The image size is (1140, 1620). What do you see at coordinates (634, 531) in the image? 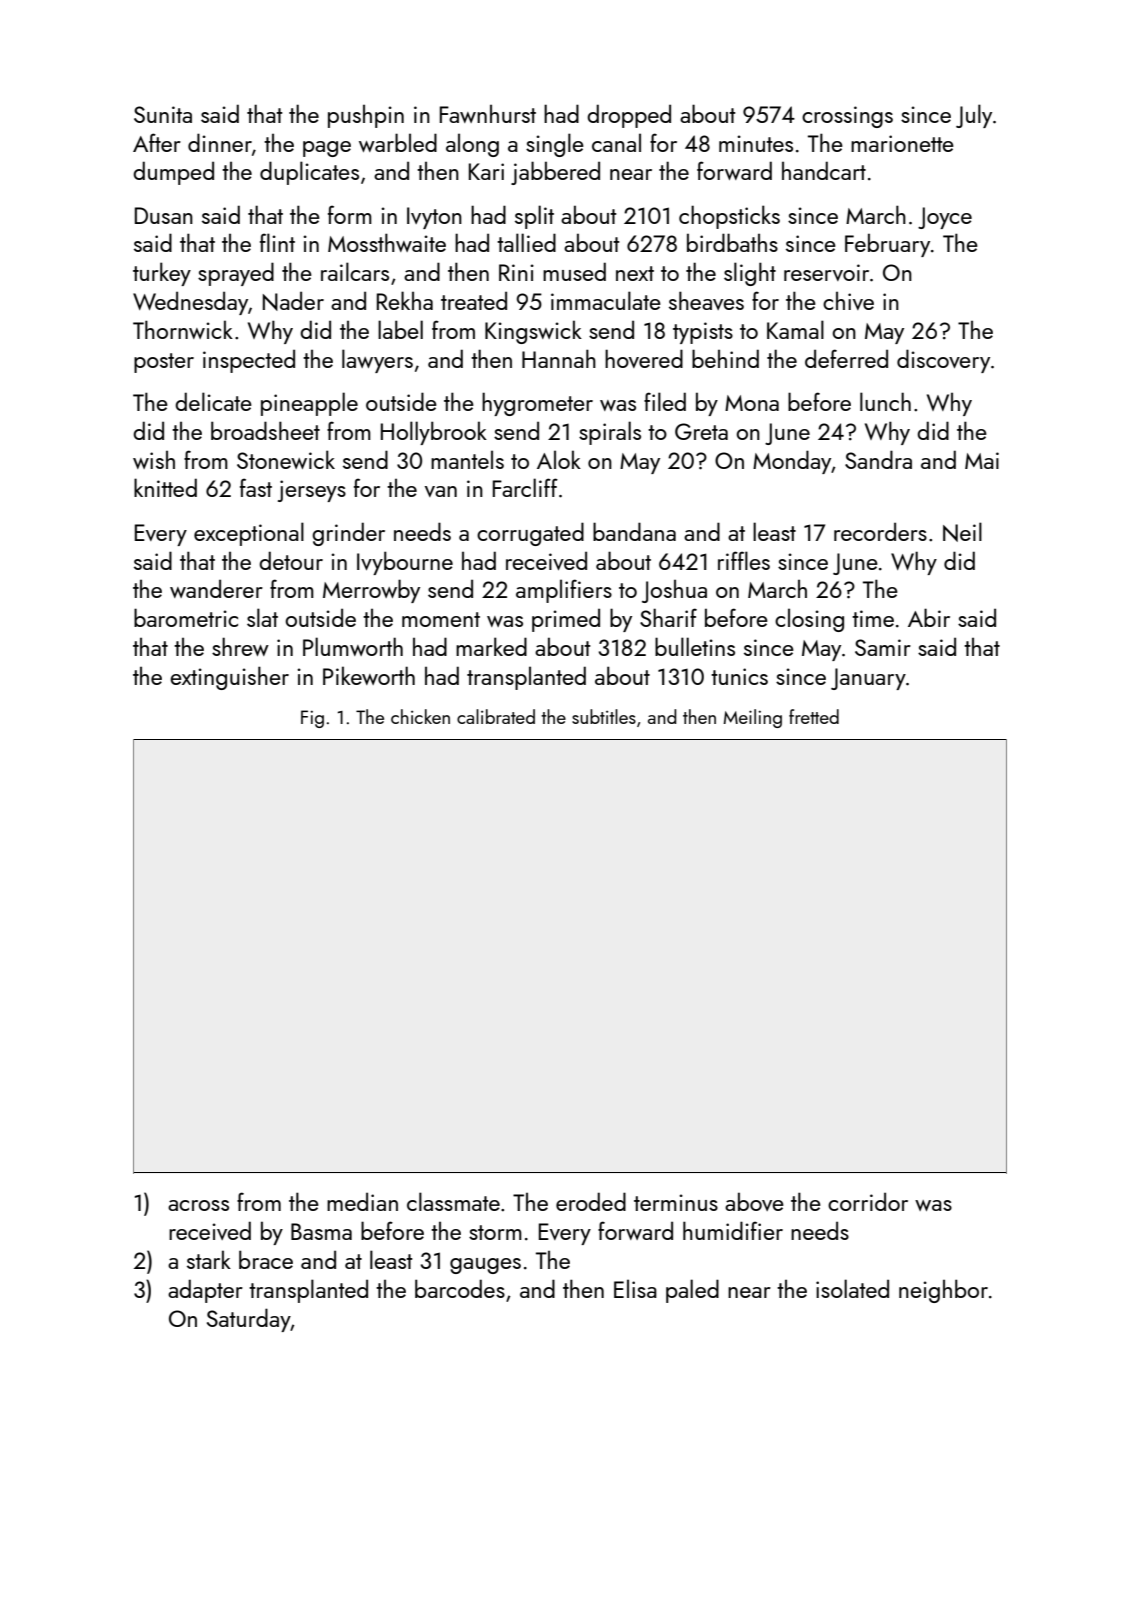
I see `bandana` at bounding box center [634, 531].
